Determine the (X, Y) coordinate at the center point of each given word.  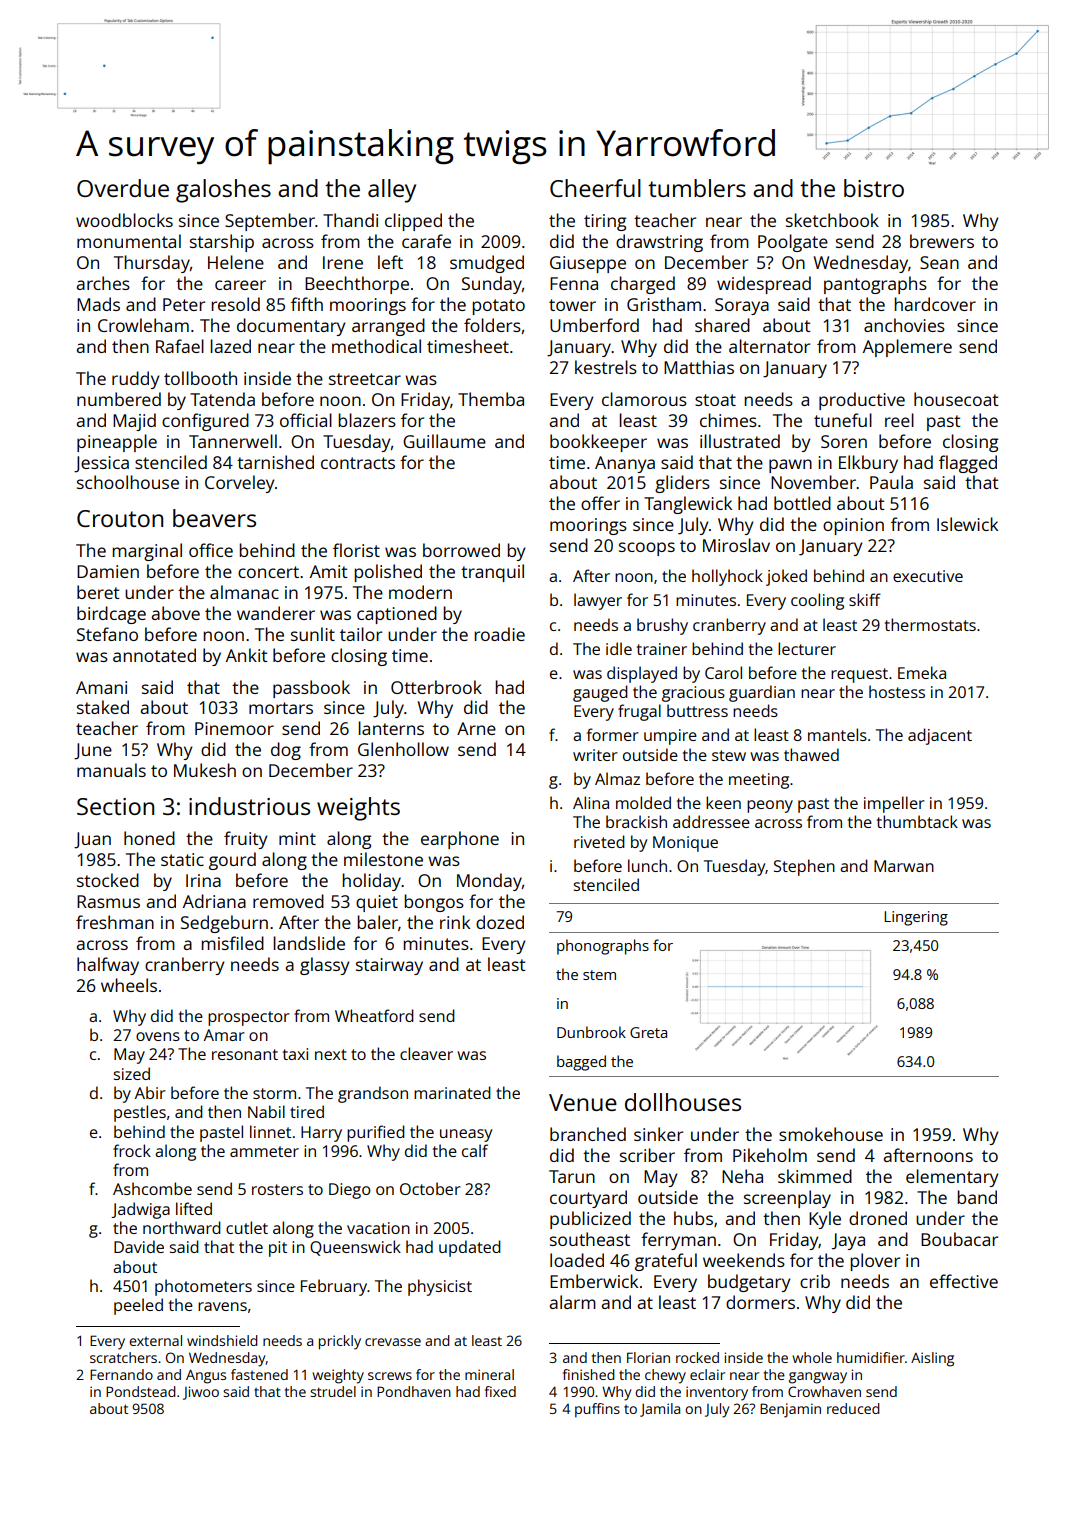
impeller (894, 804)
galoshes (223, 191)
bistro (874, 188)
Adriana (214, 901)
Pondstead (141, 1391)
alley (392, 191)
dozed (500, 922)
